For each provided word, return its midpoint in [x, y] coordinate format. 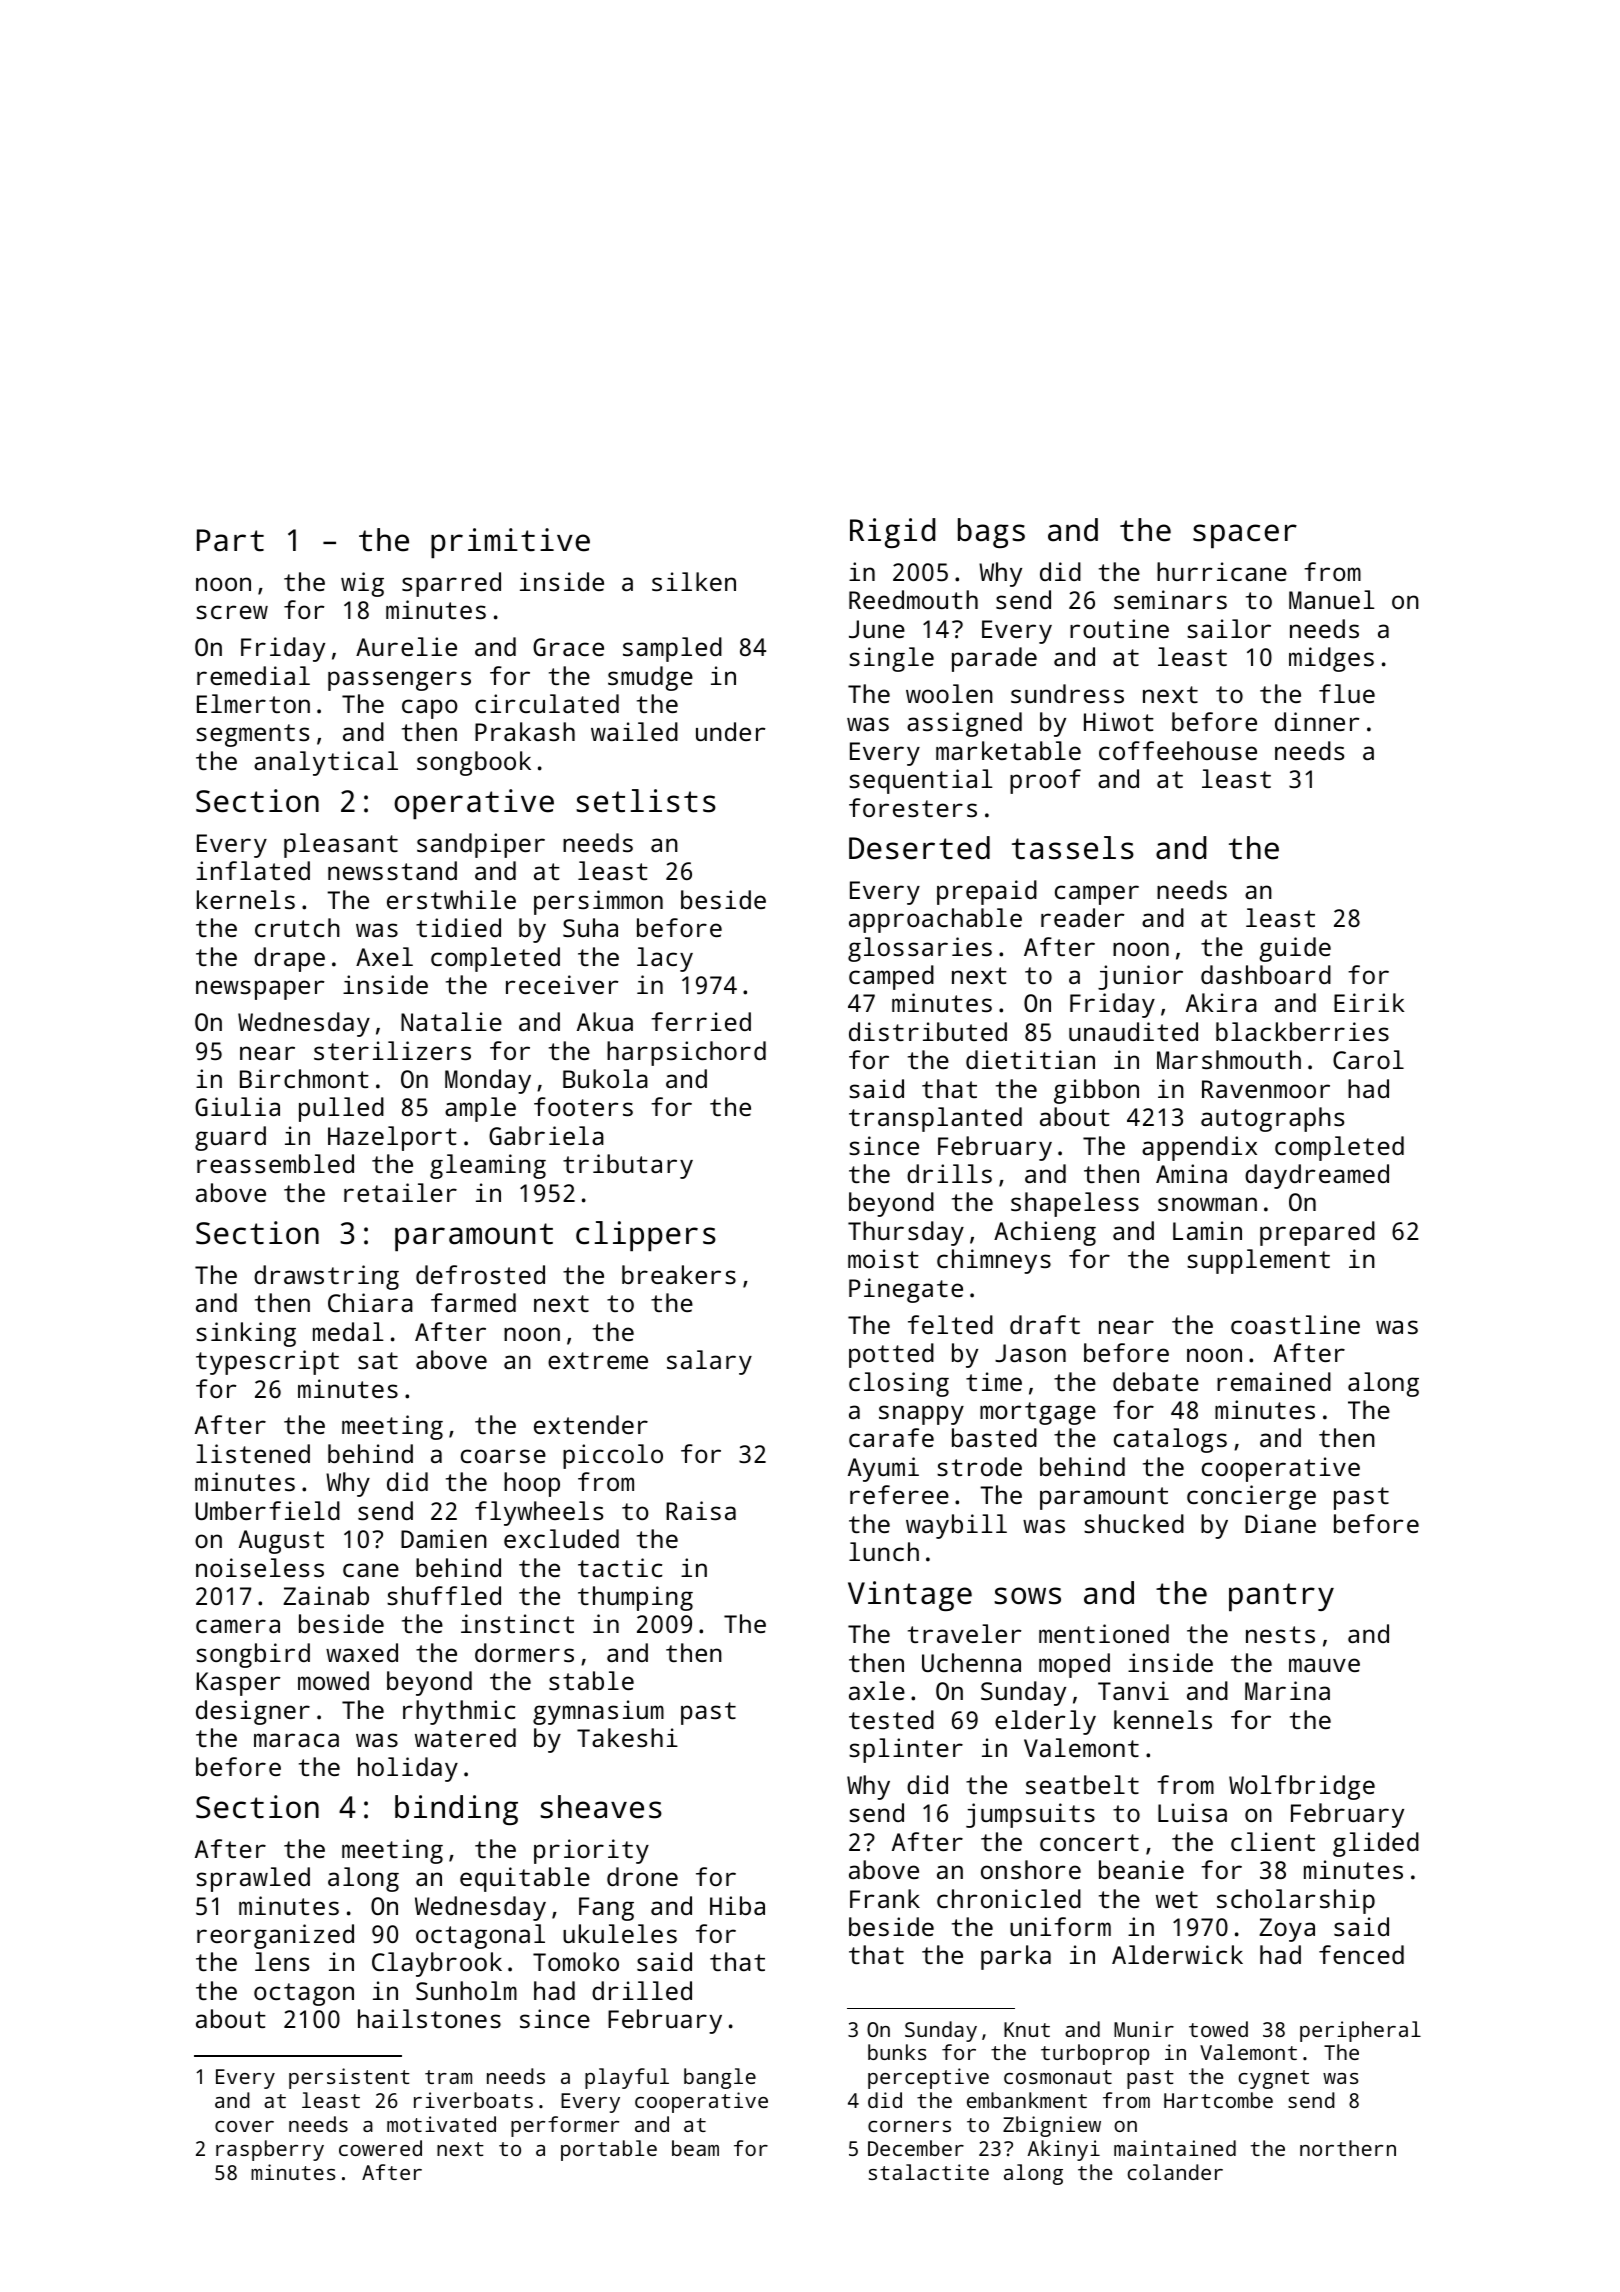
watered [465, 1737]
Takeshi [627, 1737]
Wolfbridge [1302, 1787]
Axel [384, 956]
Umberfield [267, 1510]
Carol [1368, 1059]
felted [950, 1324]
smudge [650, 678]
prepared [1317, 1233]
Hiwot [1119, 721]
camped [891, 977]
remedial [253, 675]
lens [282, 1961]
